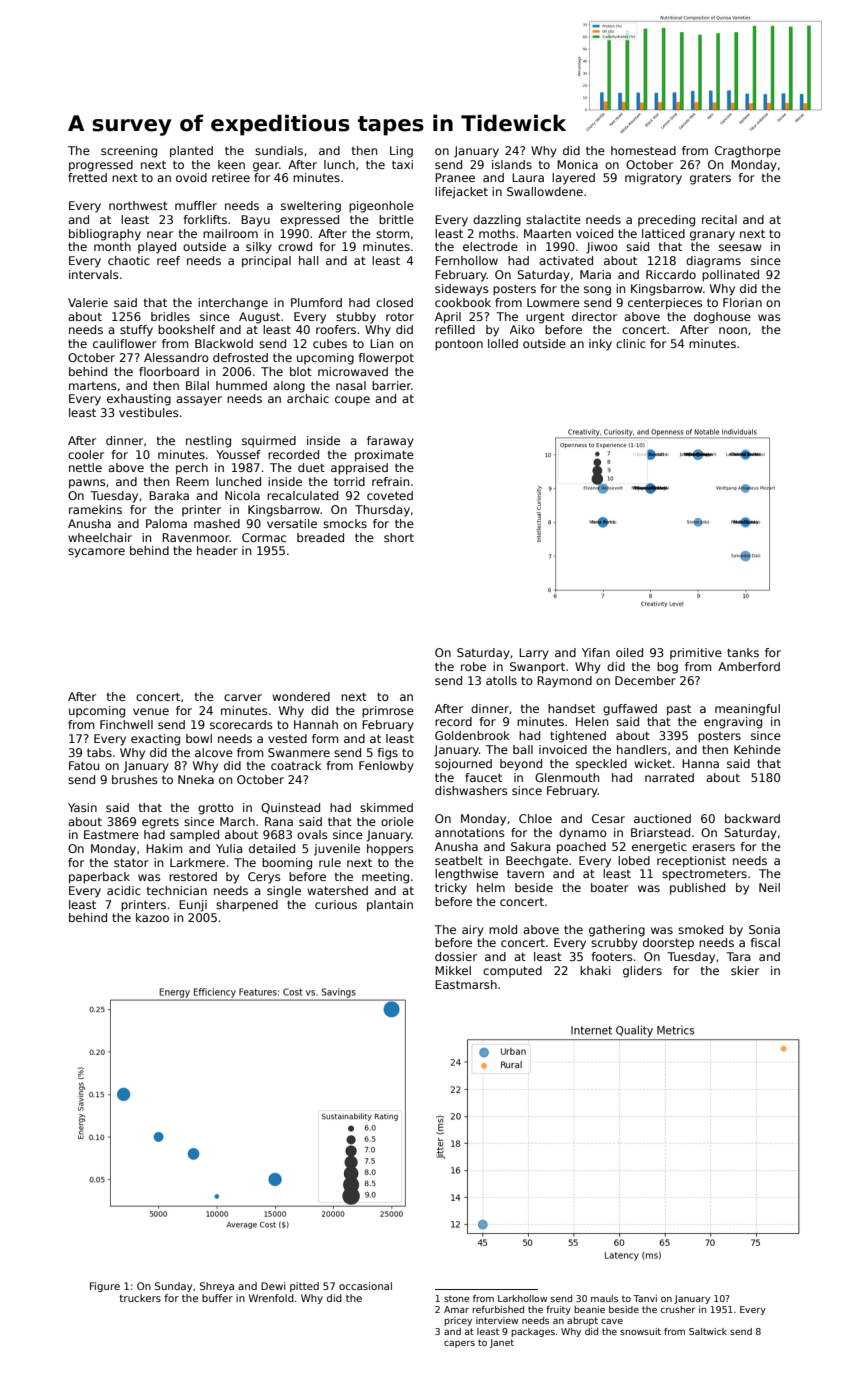 Image resolution: width=849 pixels, height=1400 pixels. Describe the element at coordinates (152, 917) in the screenshot. I see `kazoo` at that location.
